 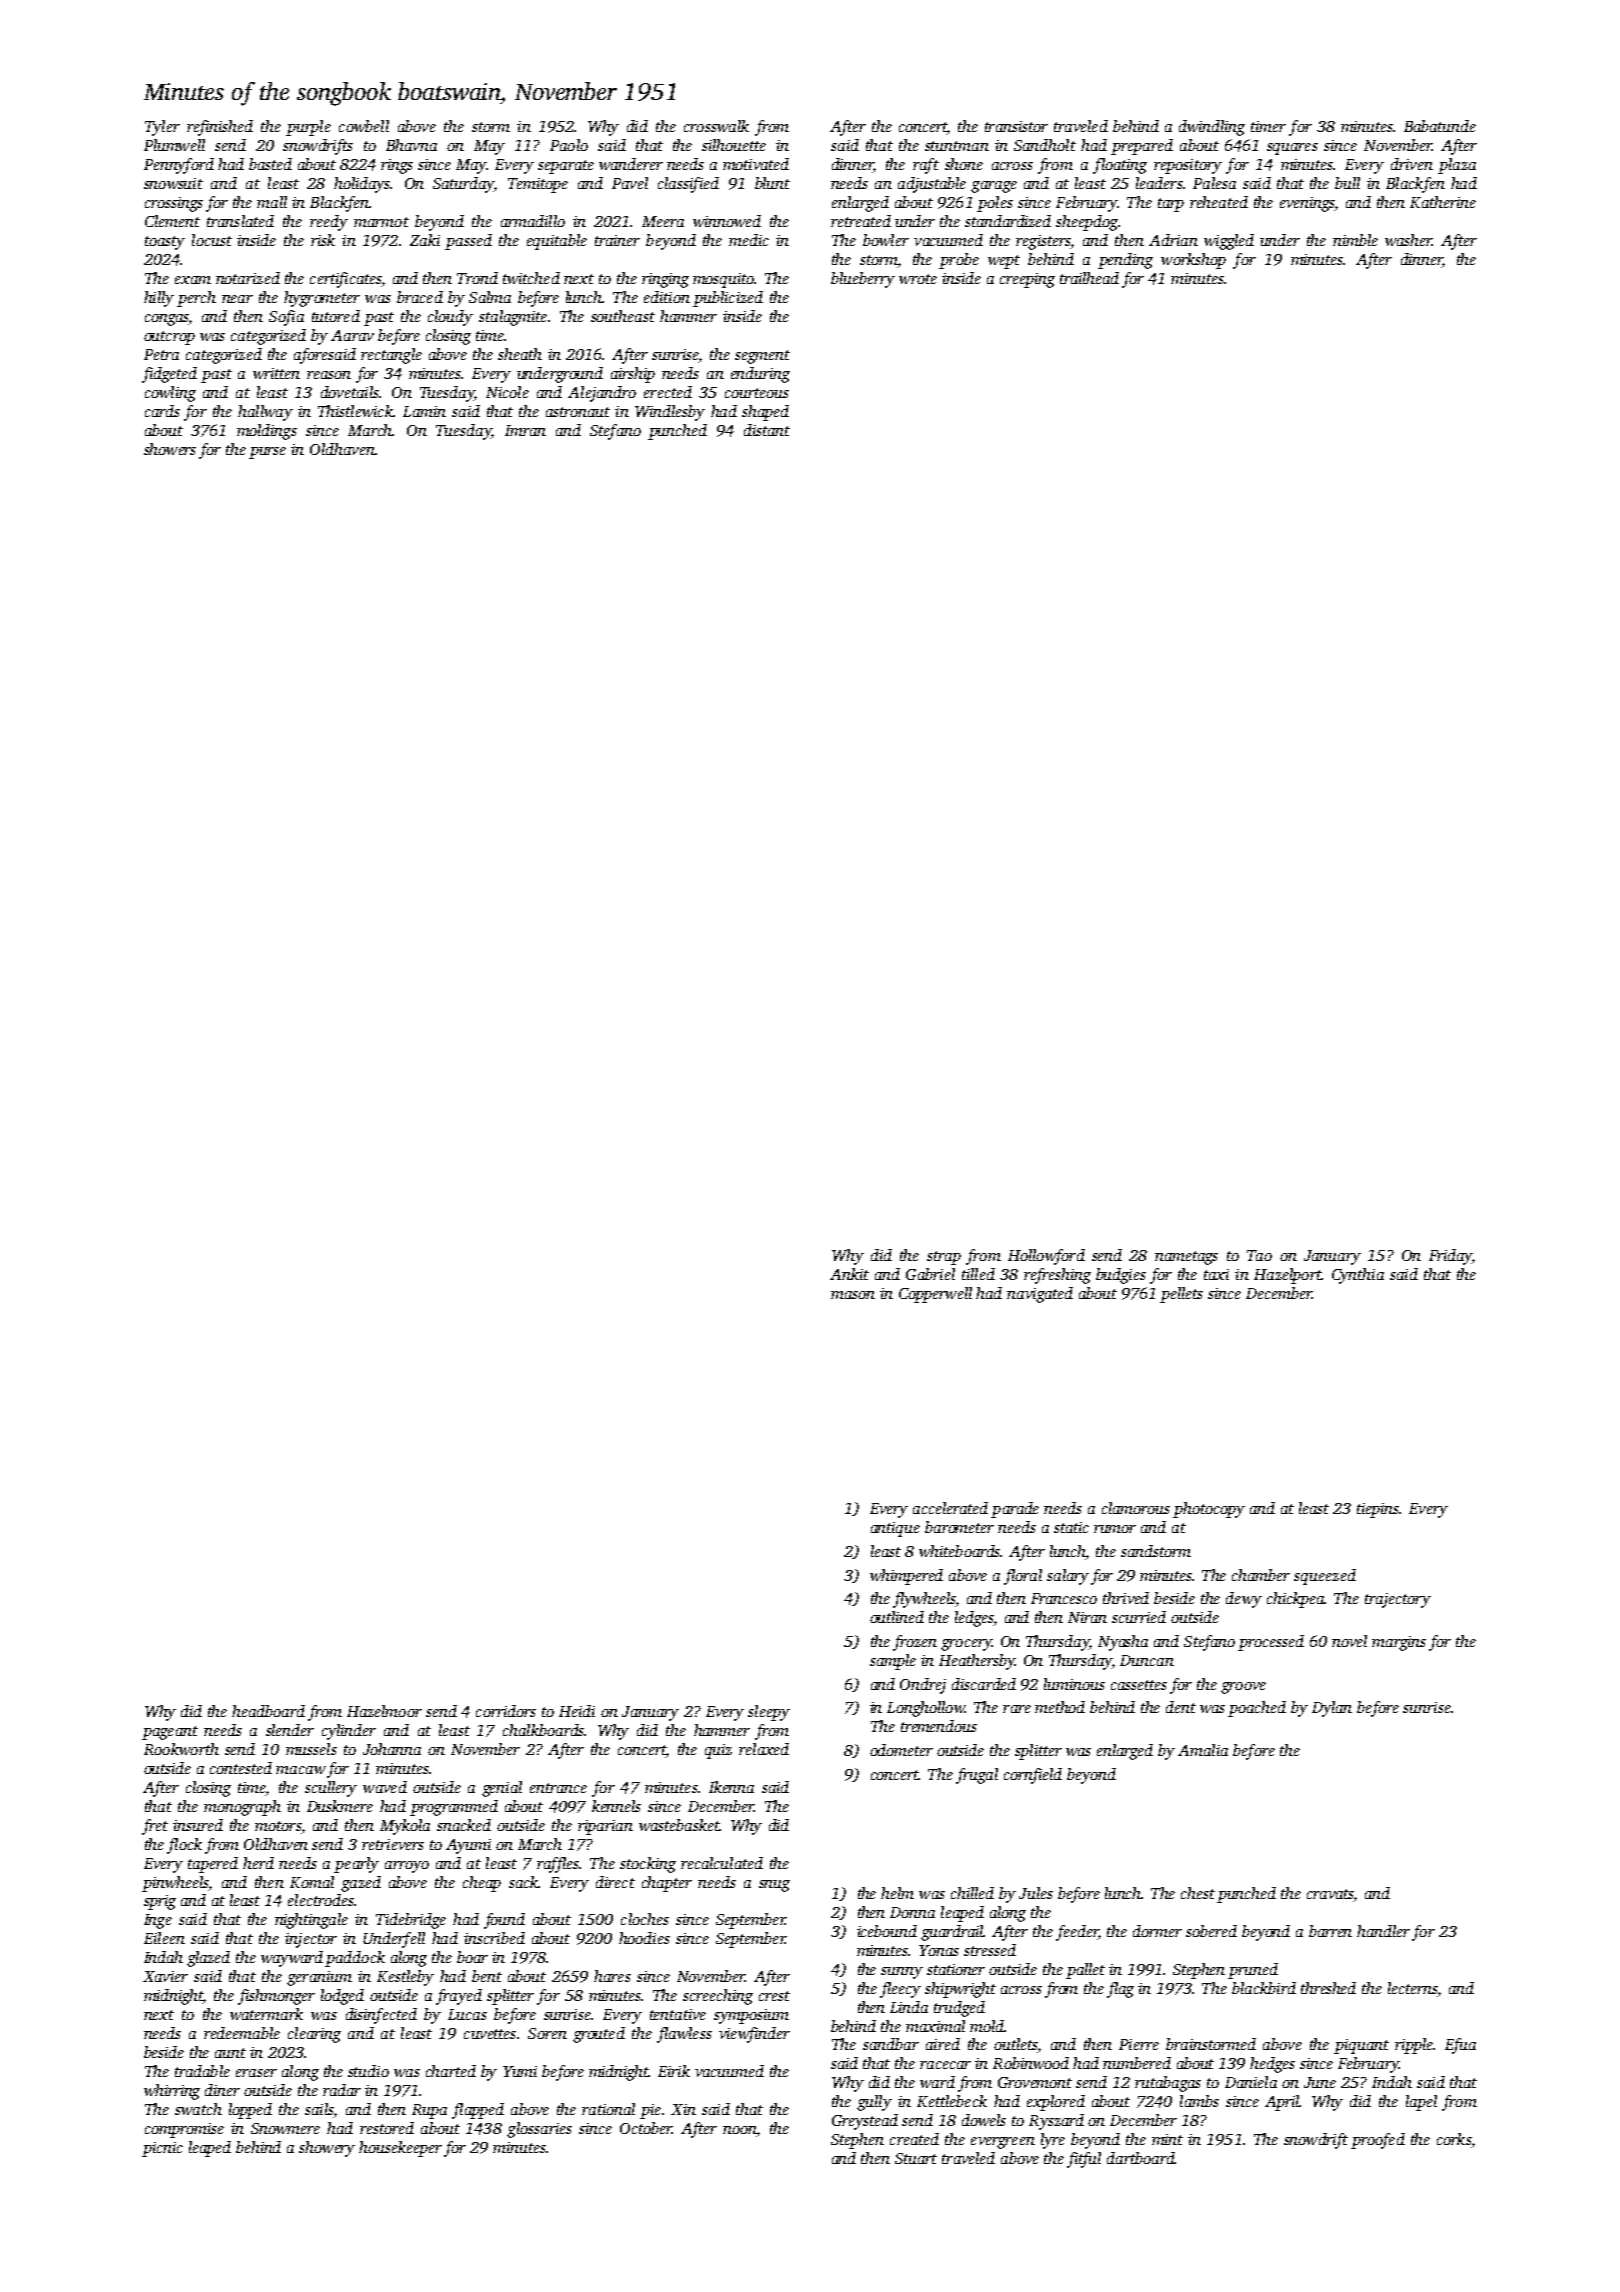 I want to click on Copperwell, so click(x=935, y=1295).
